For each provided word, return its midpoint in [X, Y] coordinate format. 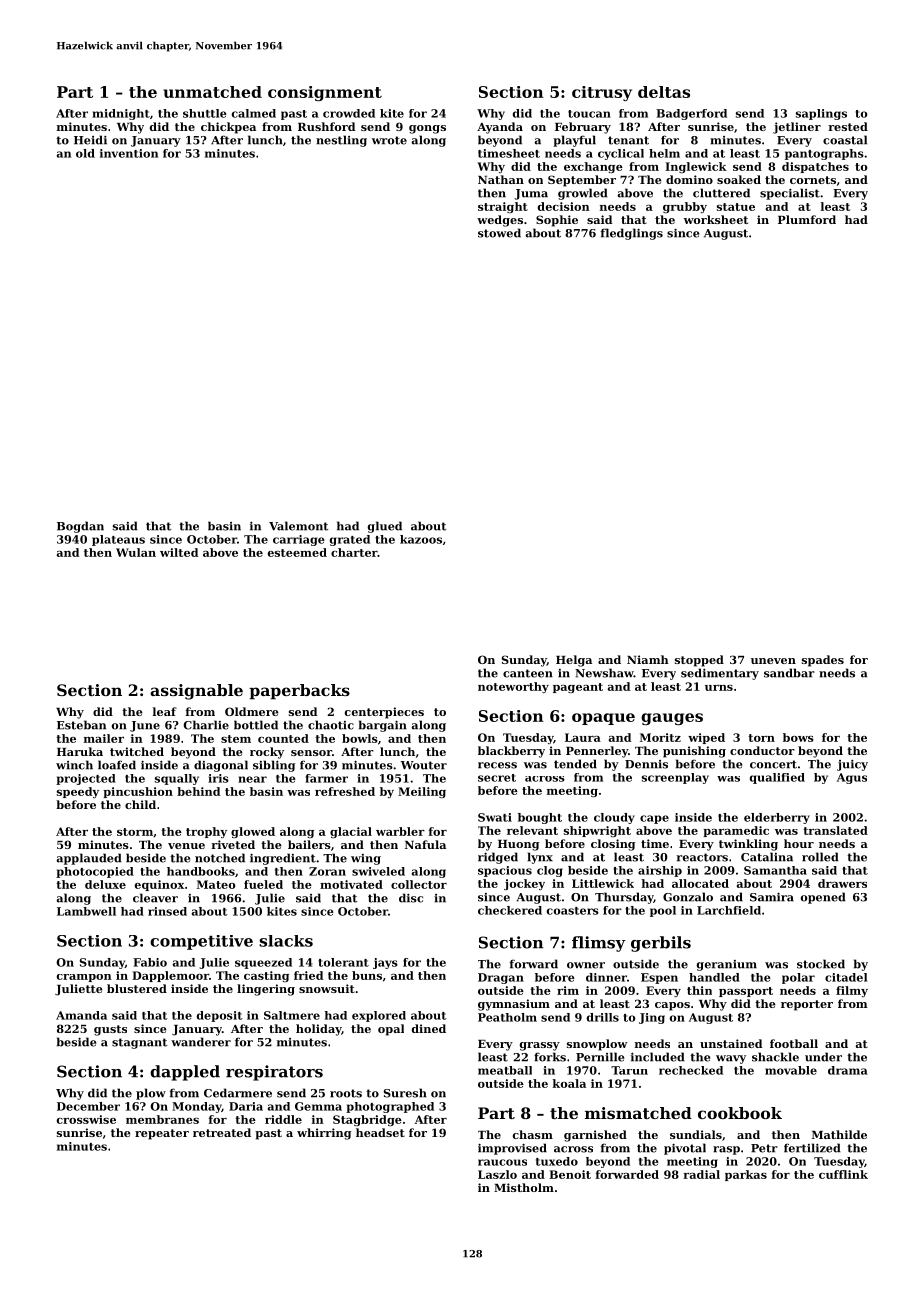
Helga [574, 661]
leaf [165, 711]
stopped [699, 661]
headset [380, 1132]
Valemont [298, 526]
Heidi [90, 140]
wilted [179, 552]
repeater [162, 1134]
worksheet [716, 219]
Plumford [807, 219]
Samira [772, 897]
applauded [89, 859]
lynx [540, 858]
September [582, 181]
